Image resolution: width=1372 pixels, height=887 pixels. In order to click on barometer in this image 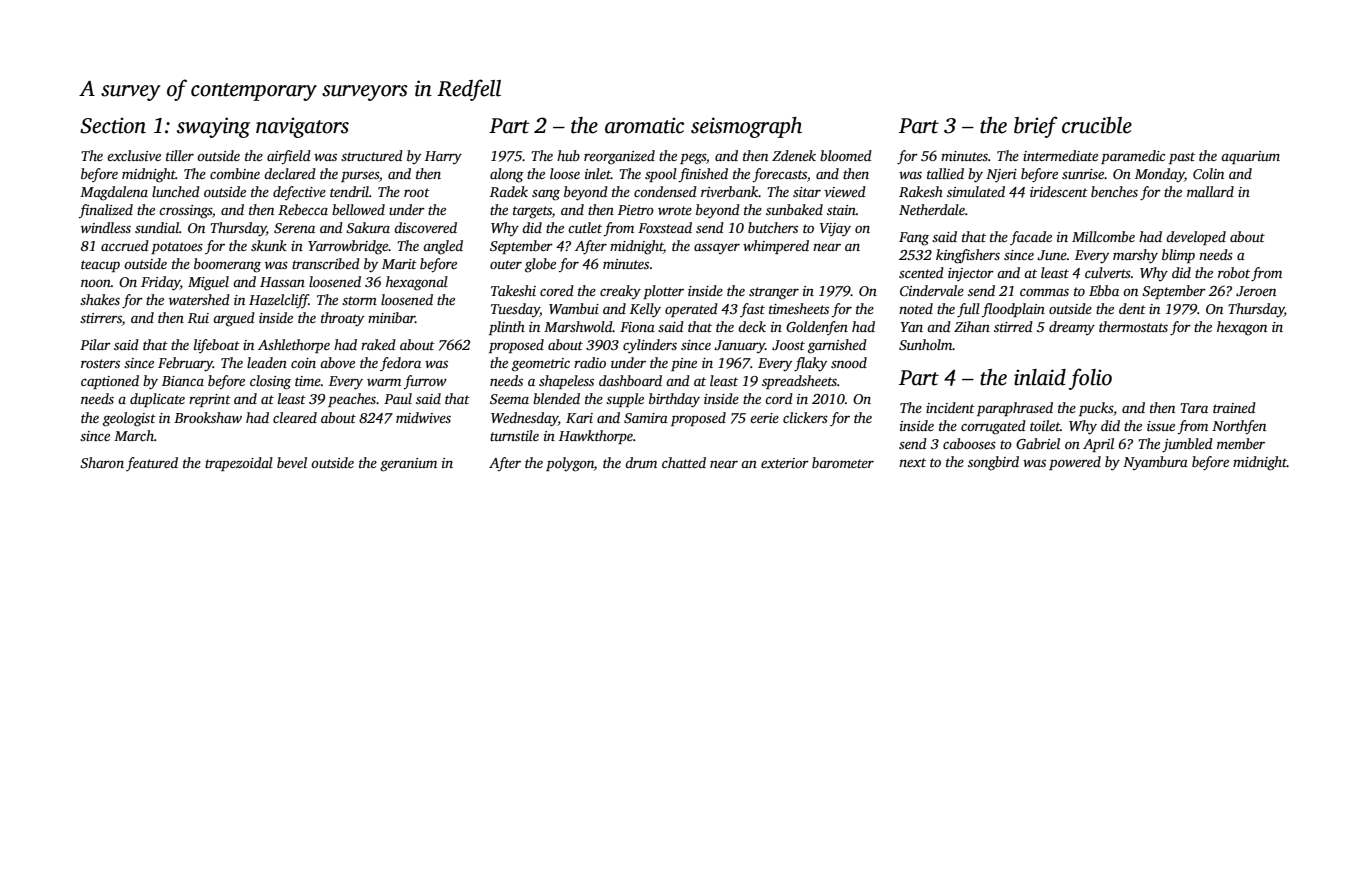, I will do `click(843, 462)`.
